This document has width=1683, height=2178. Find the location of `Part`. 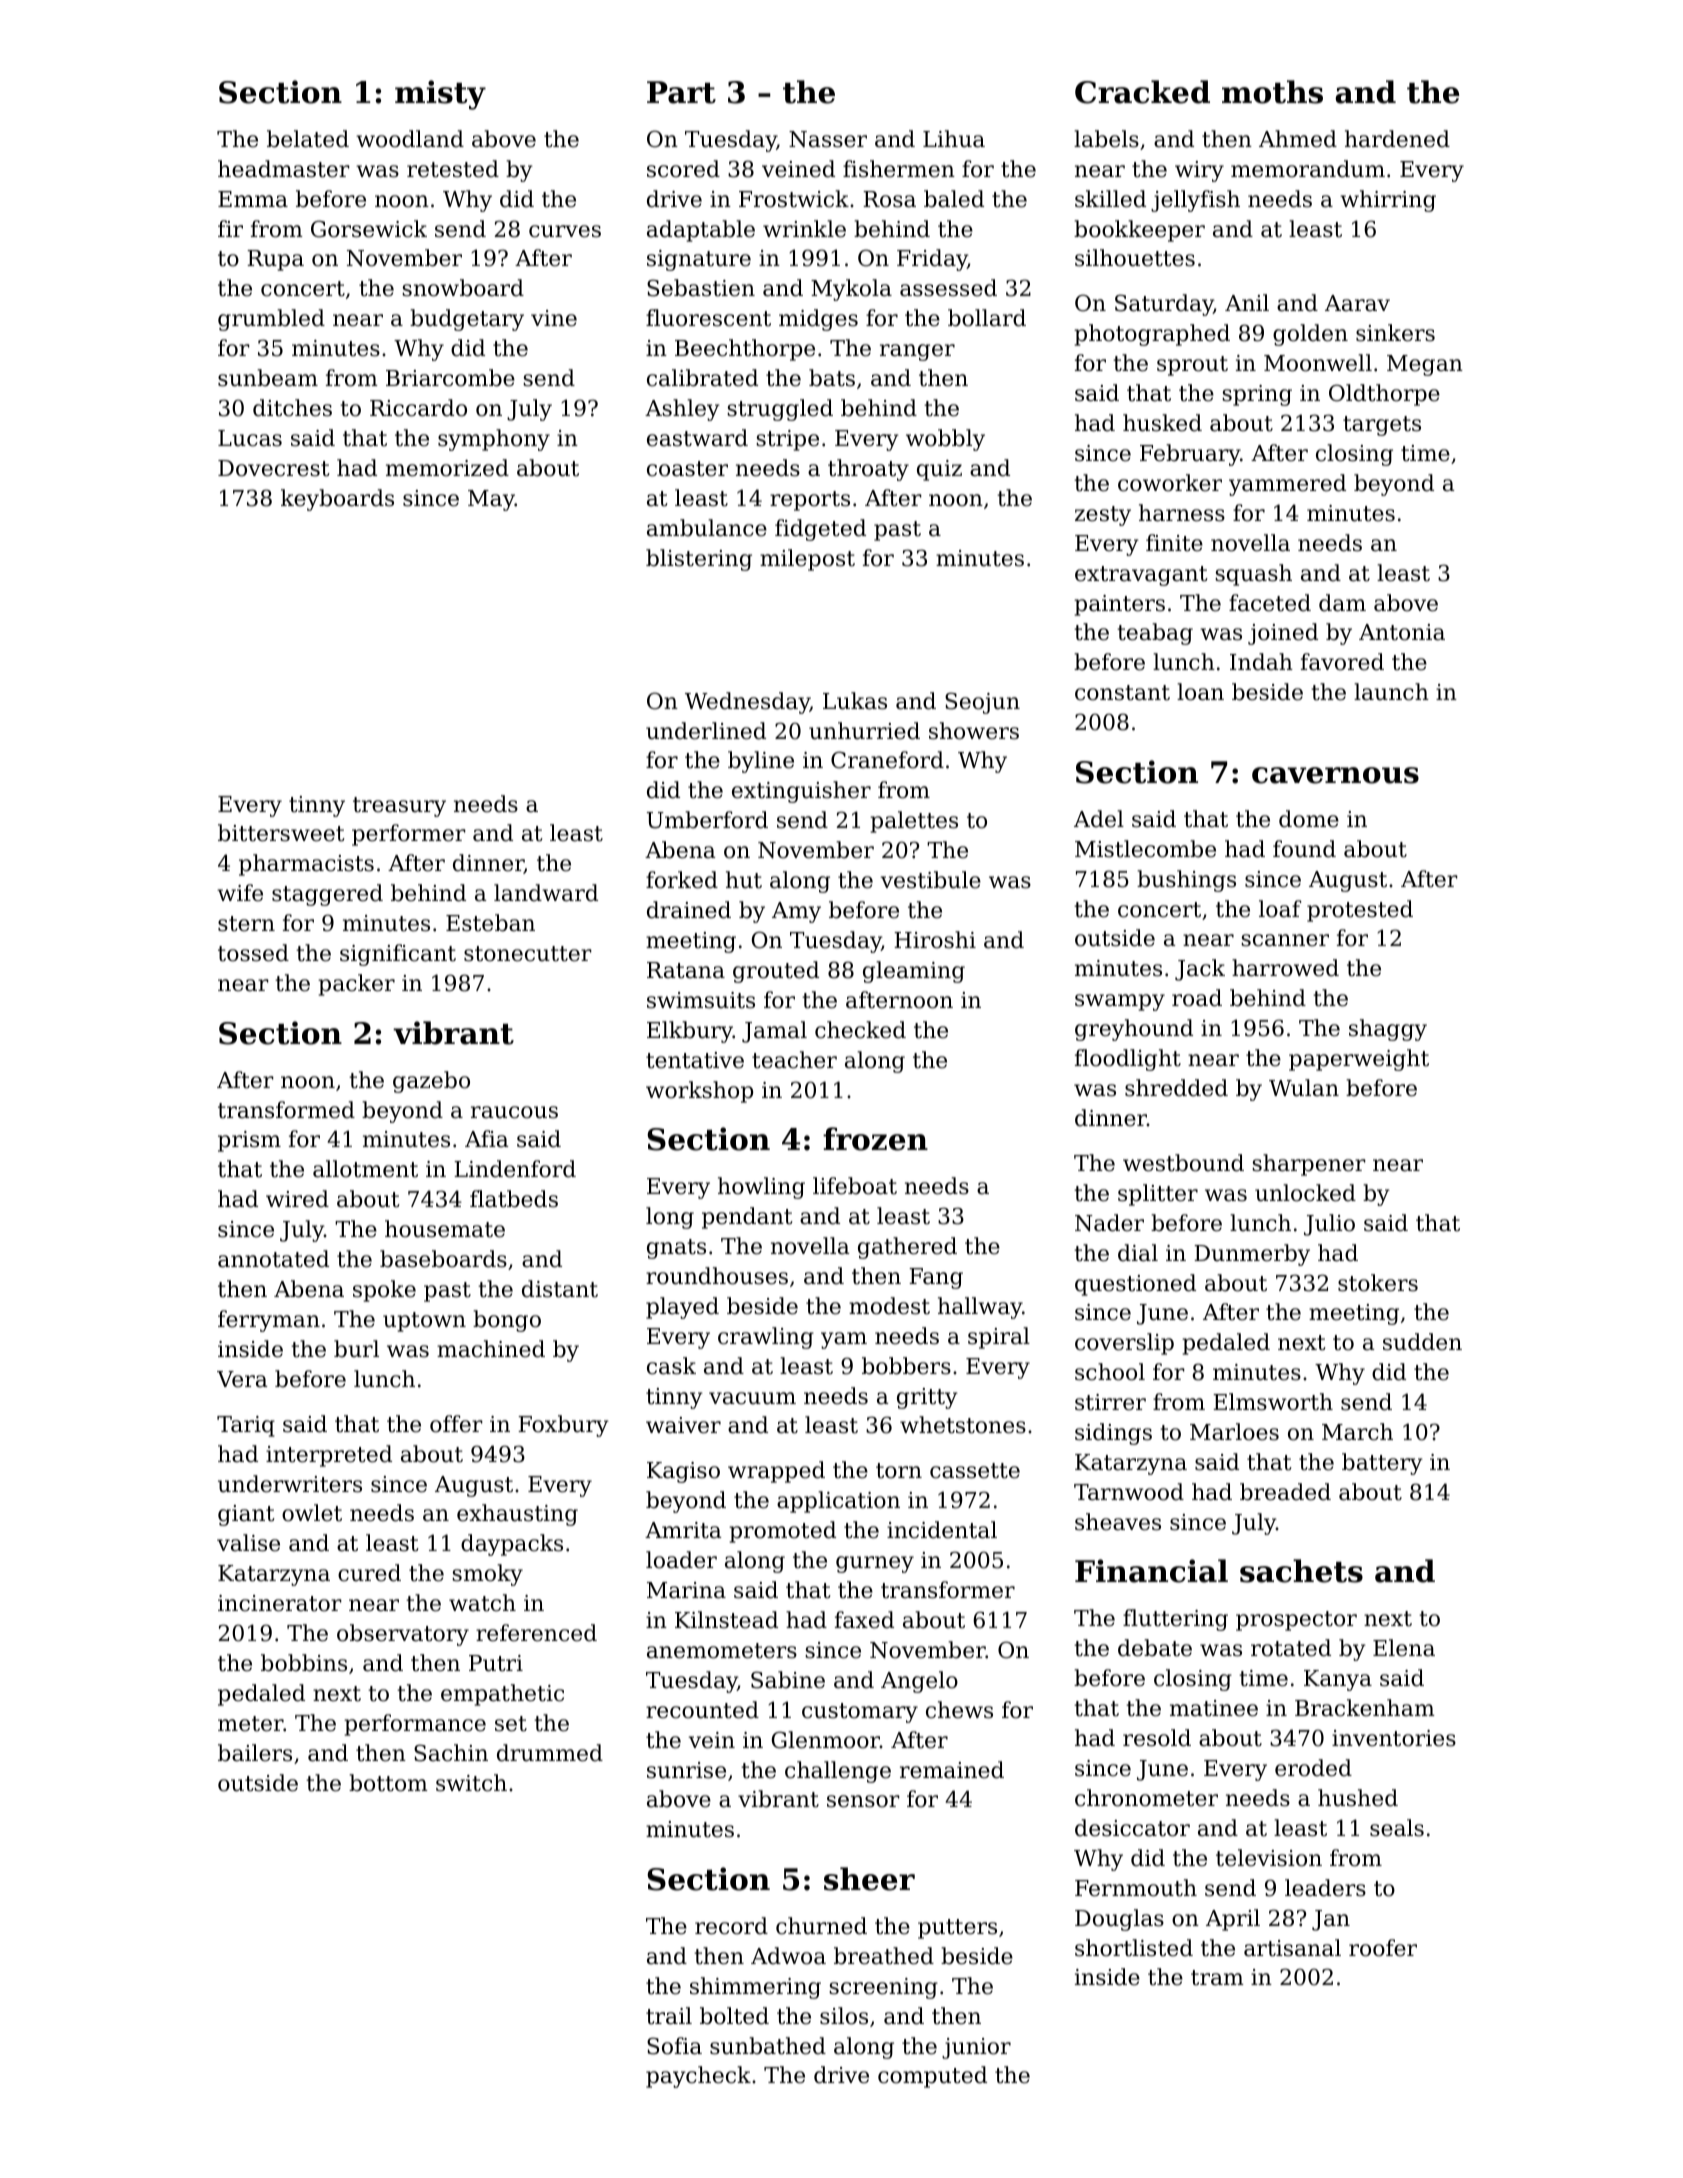

Part is located at coordinates (681, 92).
